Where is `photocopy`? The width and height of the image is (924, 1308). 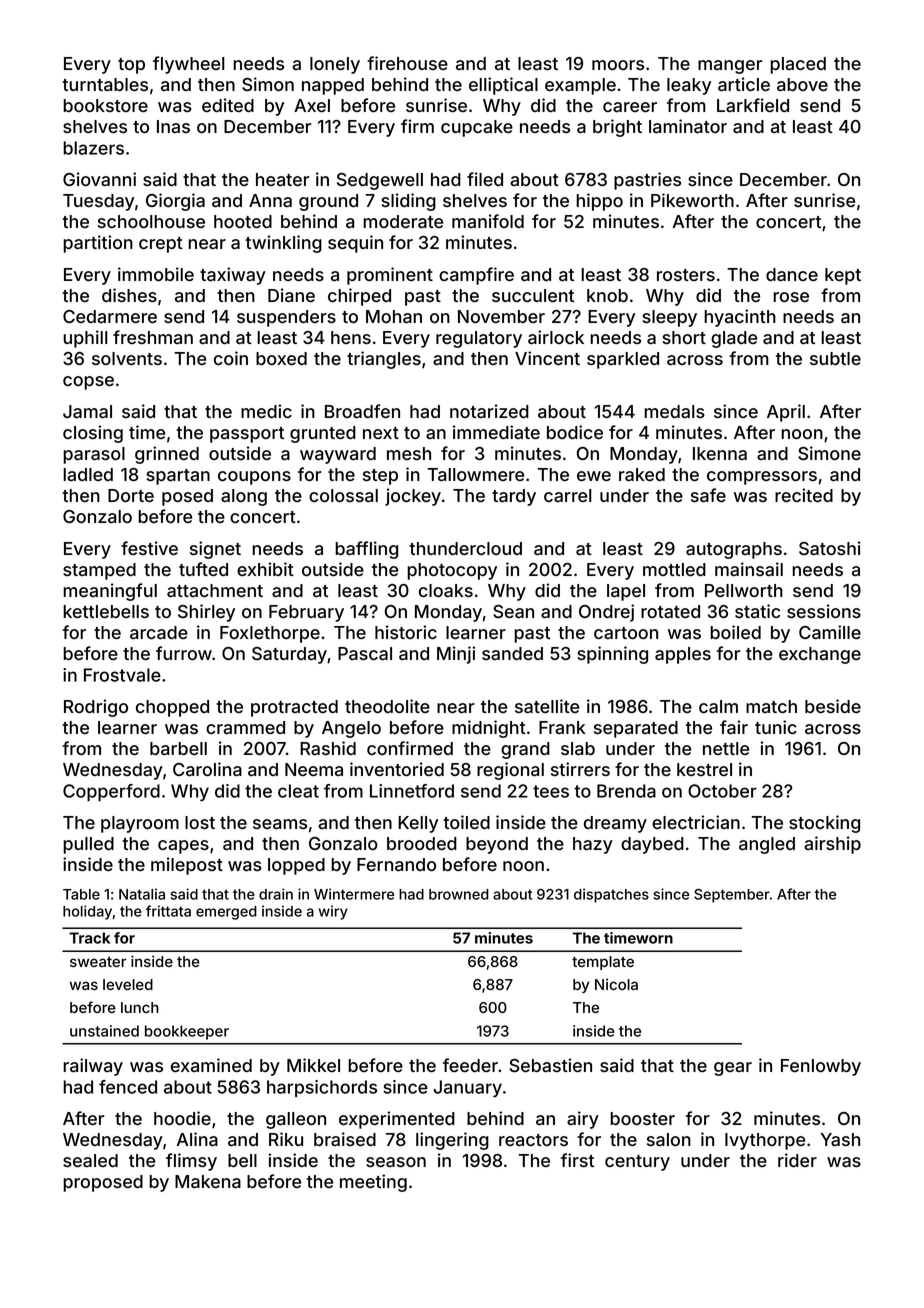 photocopy is located at coordinates (452, 571).
